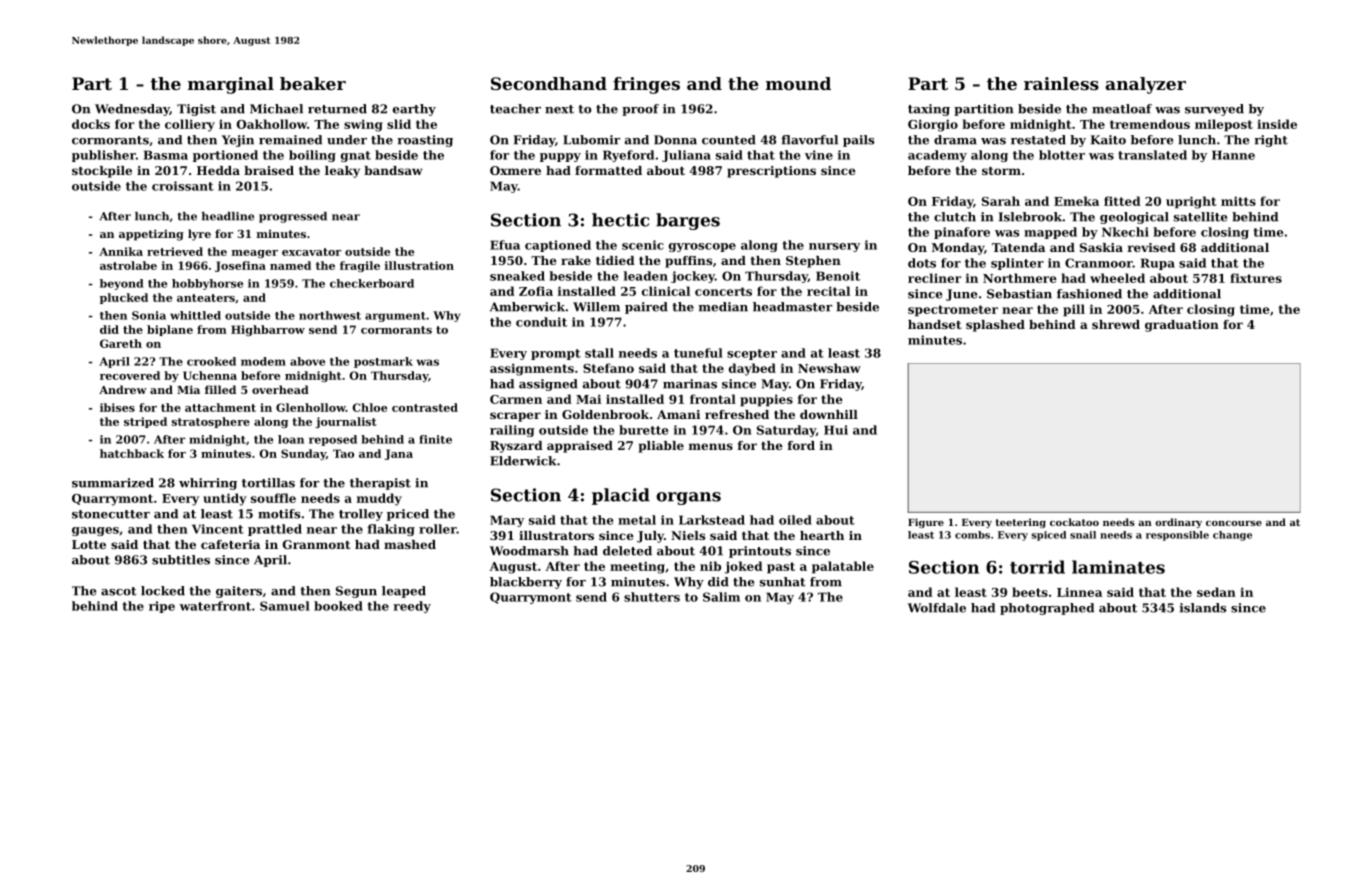 Image resolution: width=1372 pixels, height=887 pixels. I want to click on marinas, so click(690, 384).
